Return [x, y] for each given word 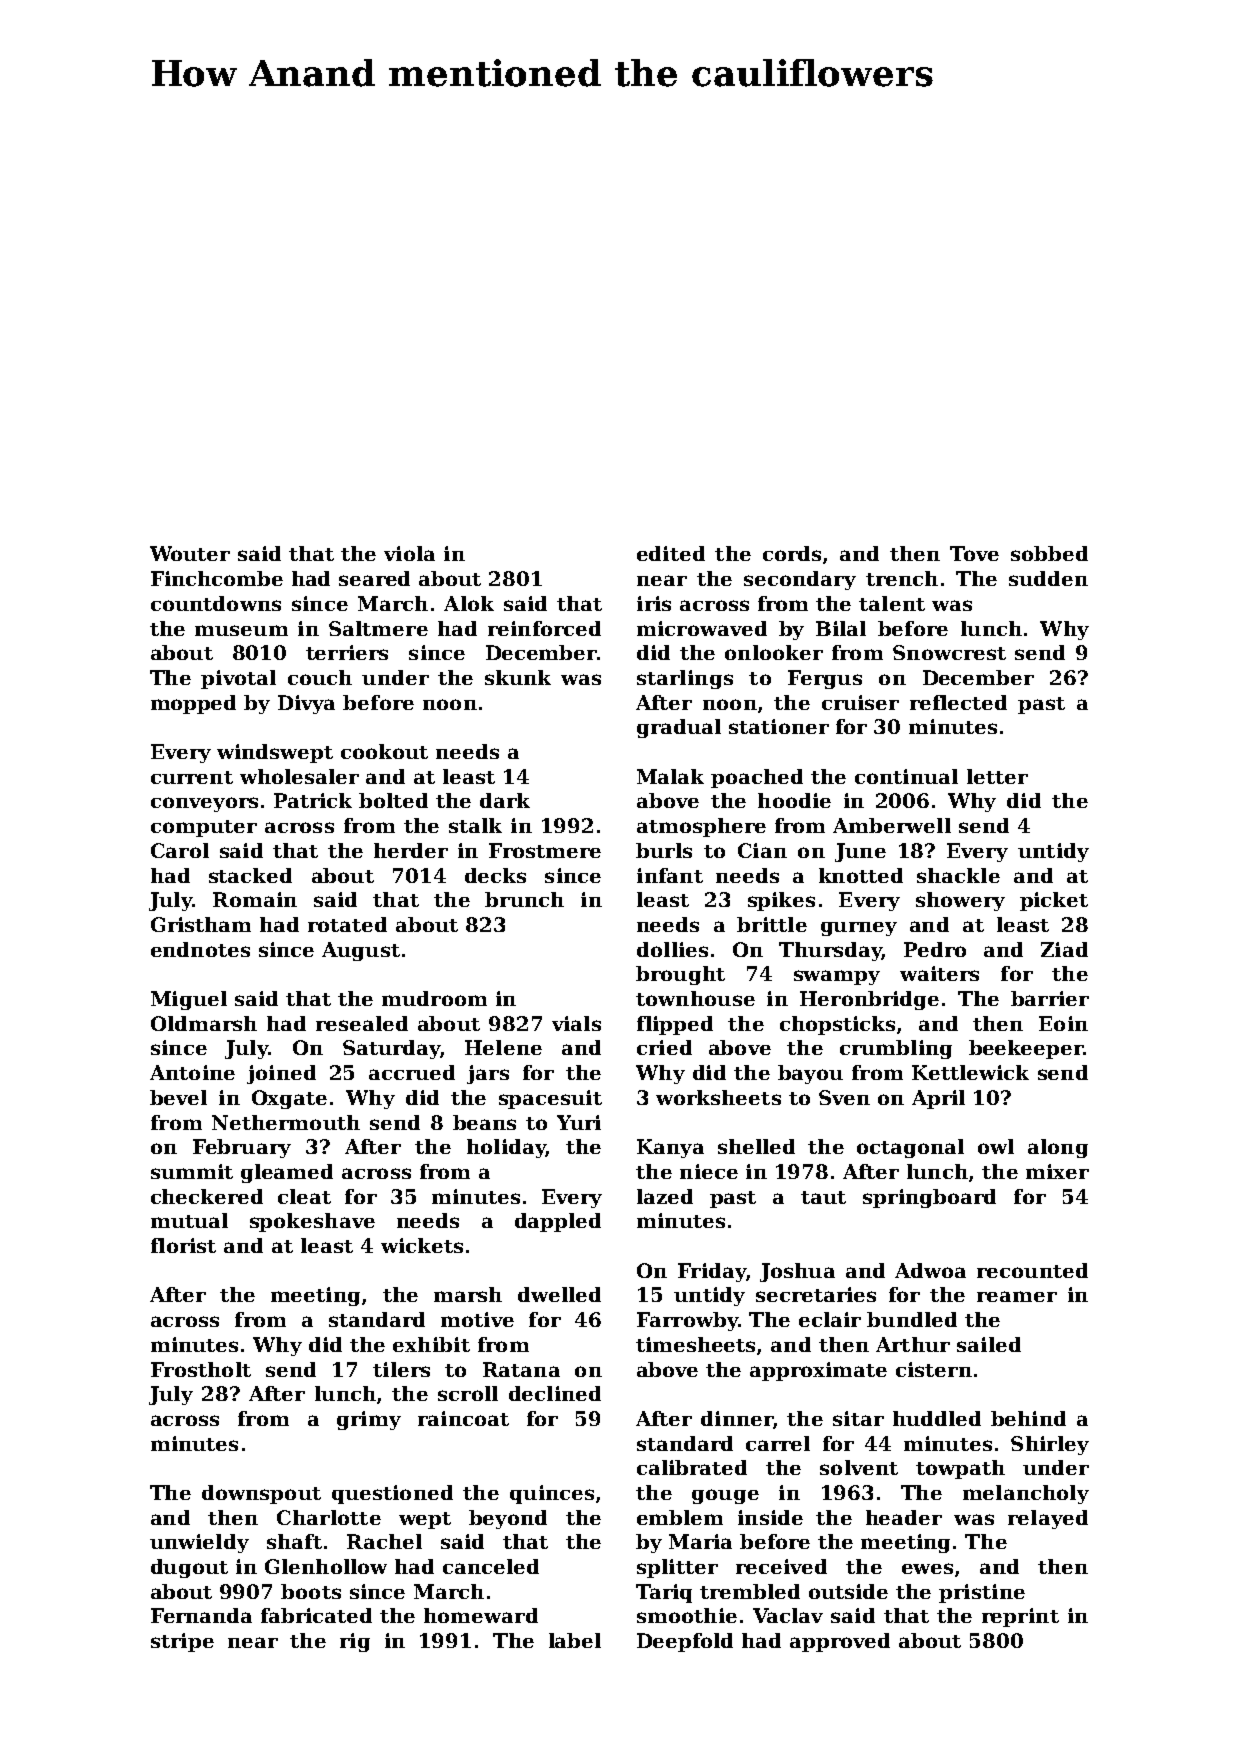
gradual [679, 728]
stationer [779, 726]
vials [576, 1023]
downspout [261, 1494]
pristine [982, 1593]
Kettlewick [970, 1072]
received [781, 1566]
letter [997, 776]
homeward [481, 1615]
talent [892, 603]
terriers [347, 652]
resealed [362, 1023]
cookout [384, 751]
